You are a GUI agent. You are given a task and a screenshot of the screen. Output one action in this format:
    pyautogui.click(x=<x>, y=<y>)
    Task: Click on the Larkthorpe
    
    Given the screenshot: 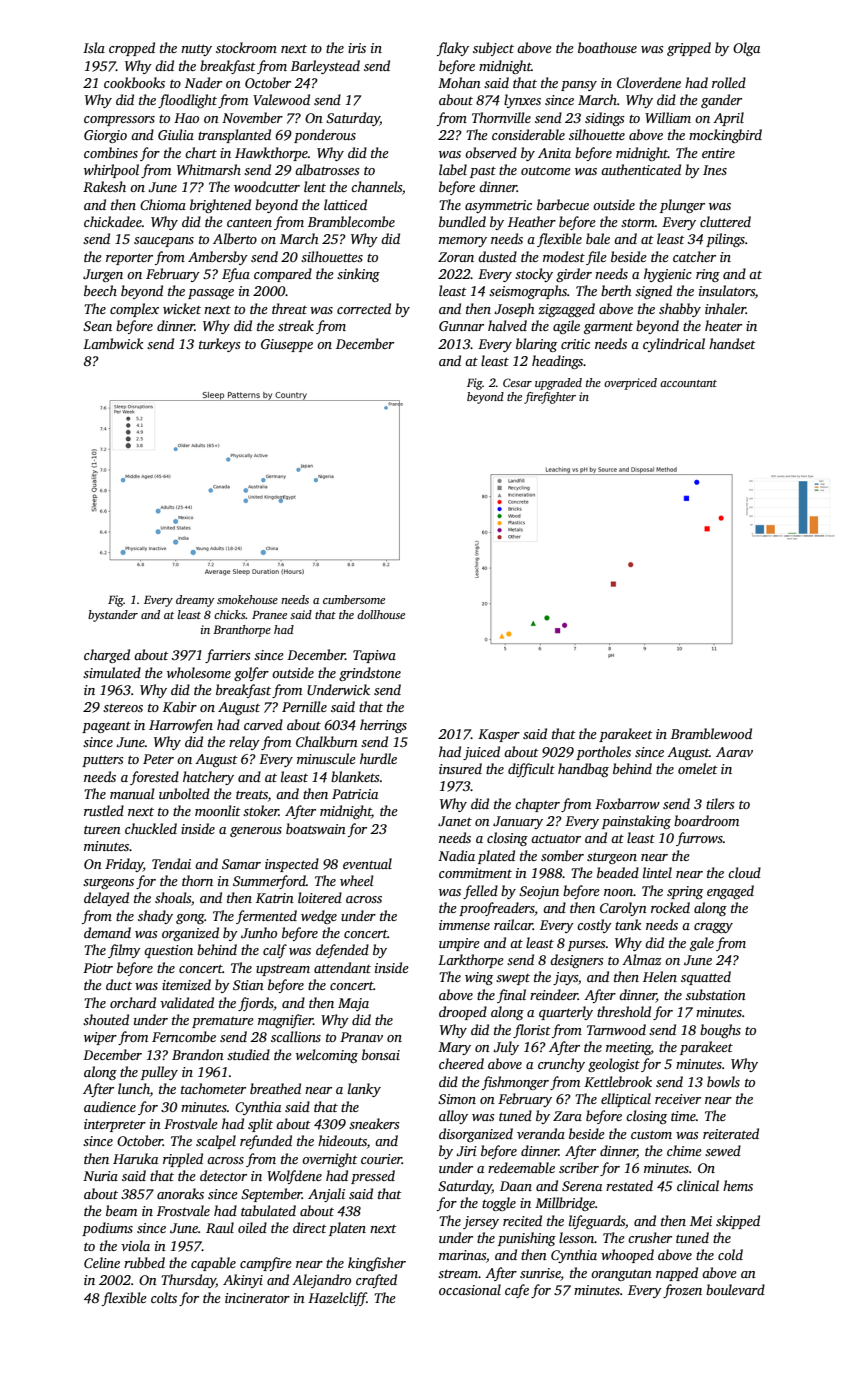 What is the action you would take?
    pyautogui.click(x=471, y=961)
